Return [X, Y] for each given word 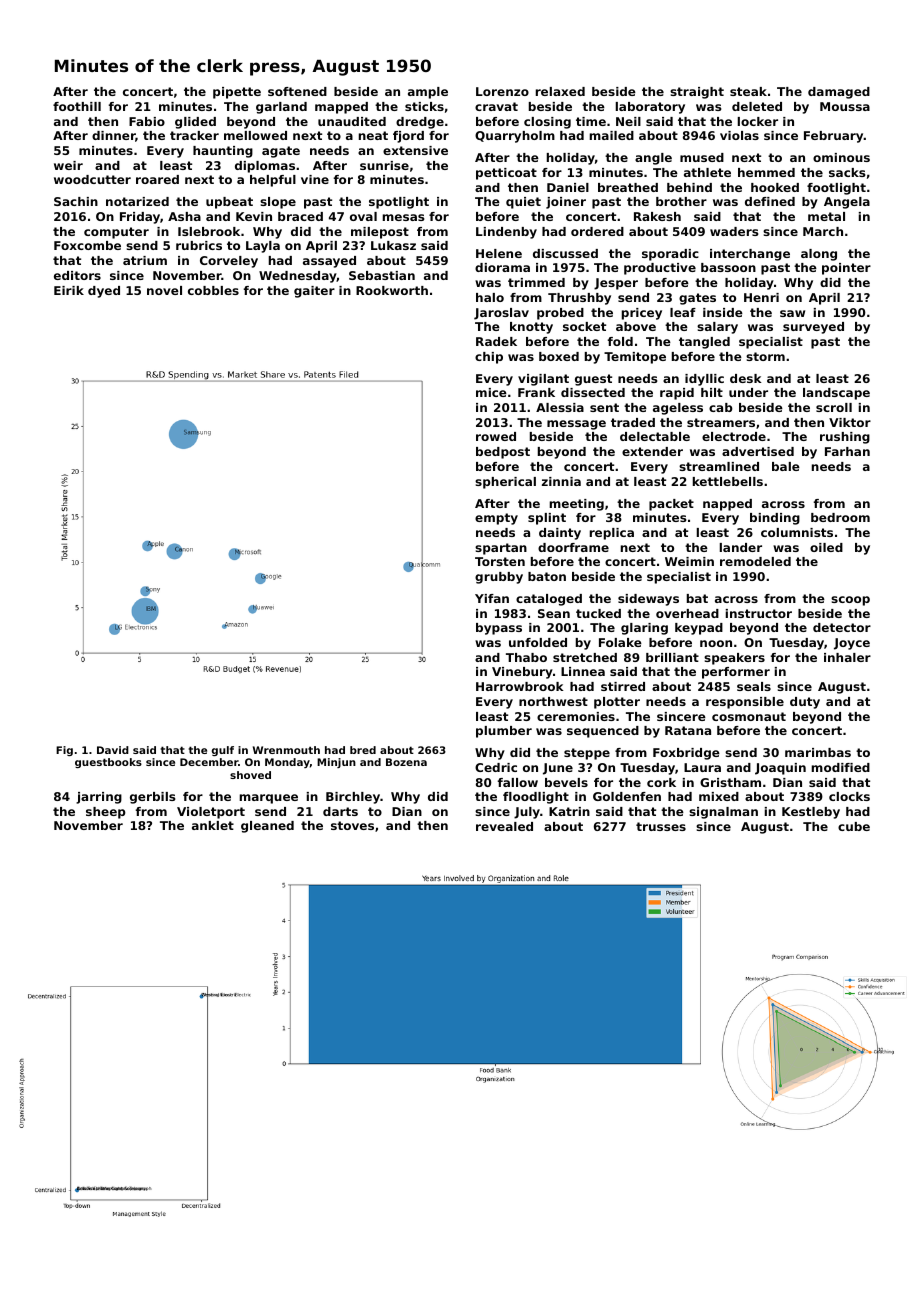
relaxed [560, 91]
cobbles [213, 290]
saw [792, 313]
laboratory [650, 108]
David [113, 750]
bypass [499, 629]
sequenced [603, 732]
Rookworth [392, 290]
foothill [77, 106]
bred [363, 750]
